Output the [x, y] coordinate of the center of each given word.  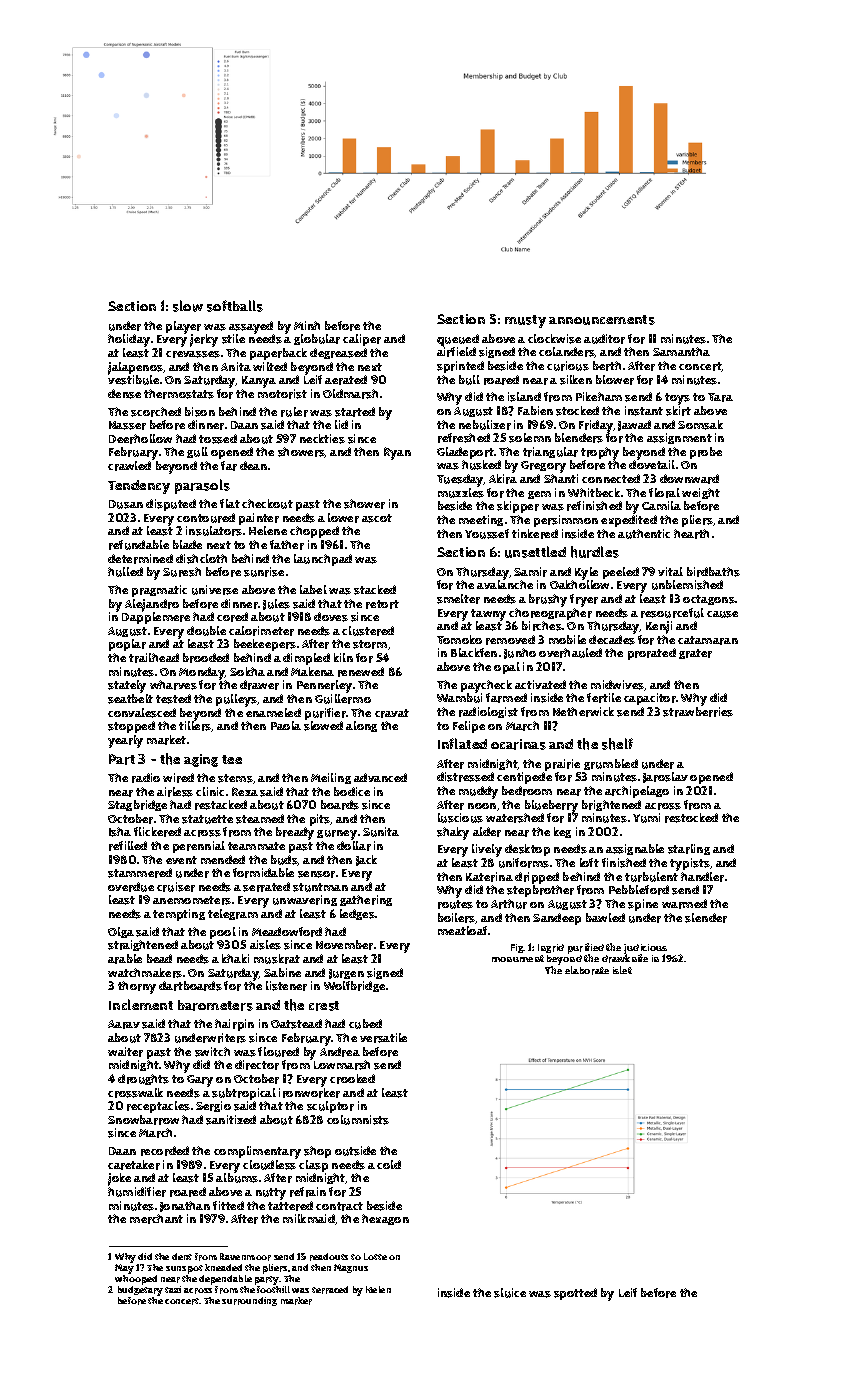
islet [622, 970]
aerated [346, 380]
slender [706, 918]
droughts [143, 1079]
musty [525, 321]
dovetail [652, 464]
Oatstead [296, 1024]
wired [178, 778]
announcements [602, 320]
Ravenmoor [245, 1257]
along [361, 726]
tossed [218, 439]
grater [695, 654]
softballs [235, 306]
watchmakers [145, 973]
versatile [383, 1038]
